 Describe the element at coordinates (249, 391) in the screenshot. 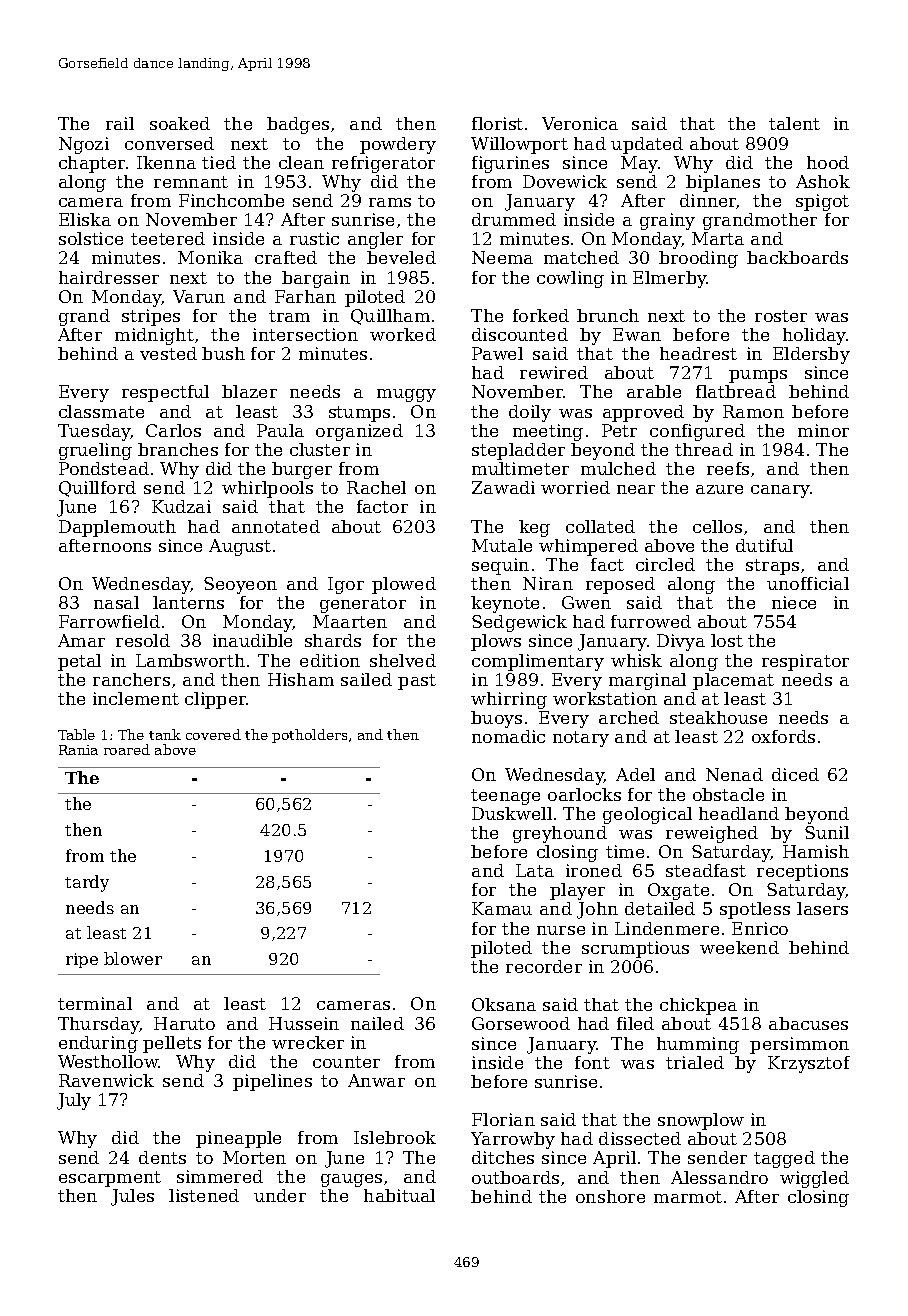

I see `blazer` at that location.
